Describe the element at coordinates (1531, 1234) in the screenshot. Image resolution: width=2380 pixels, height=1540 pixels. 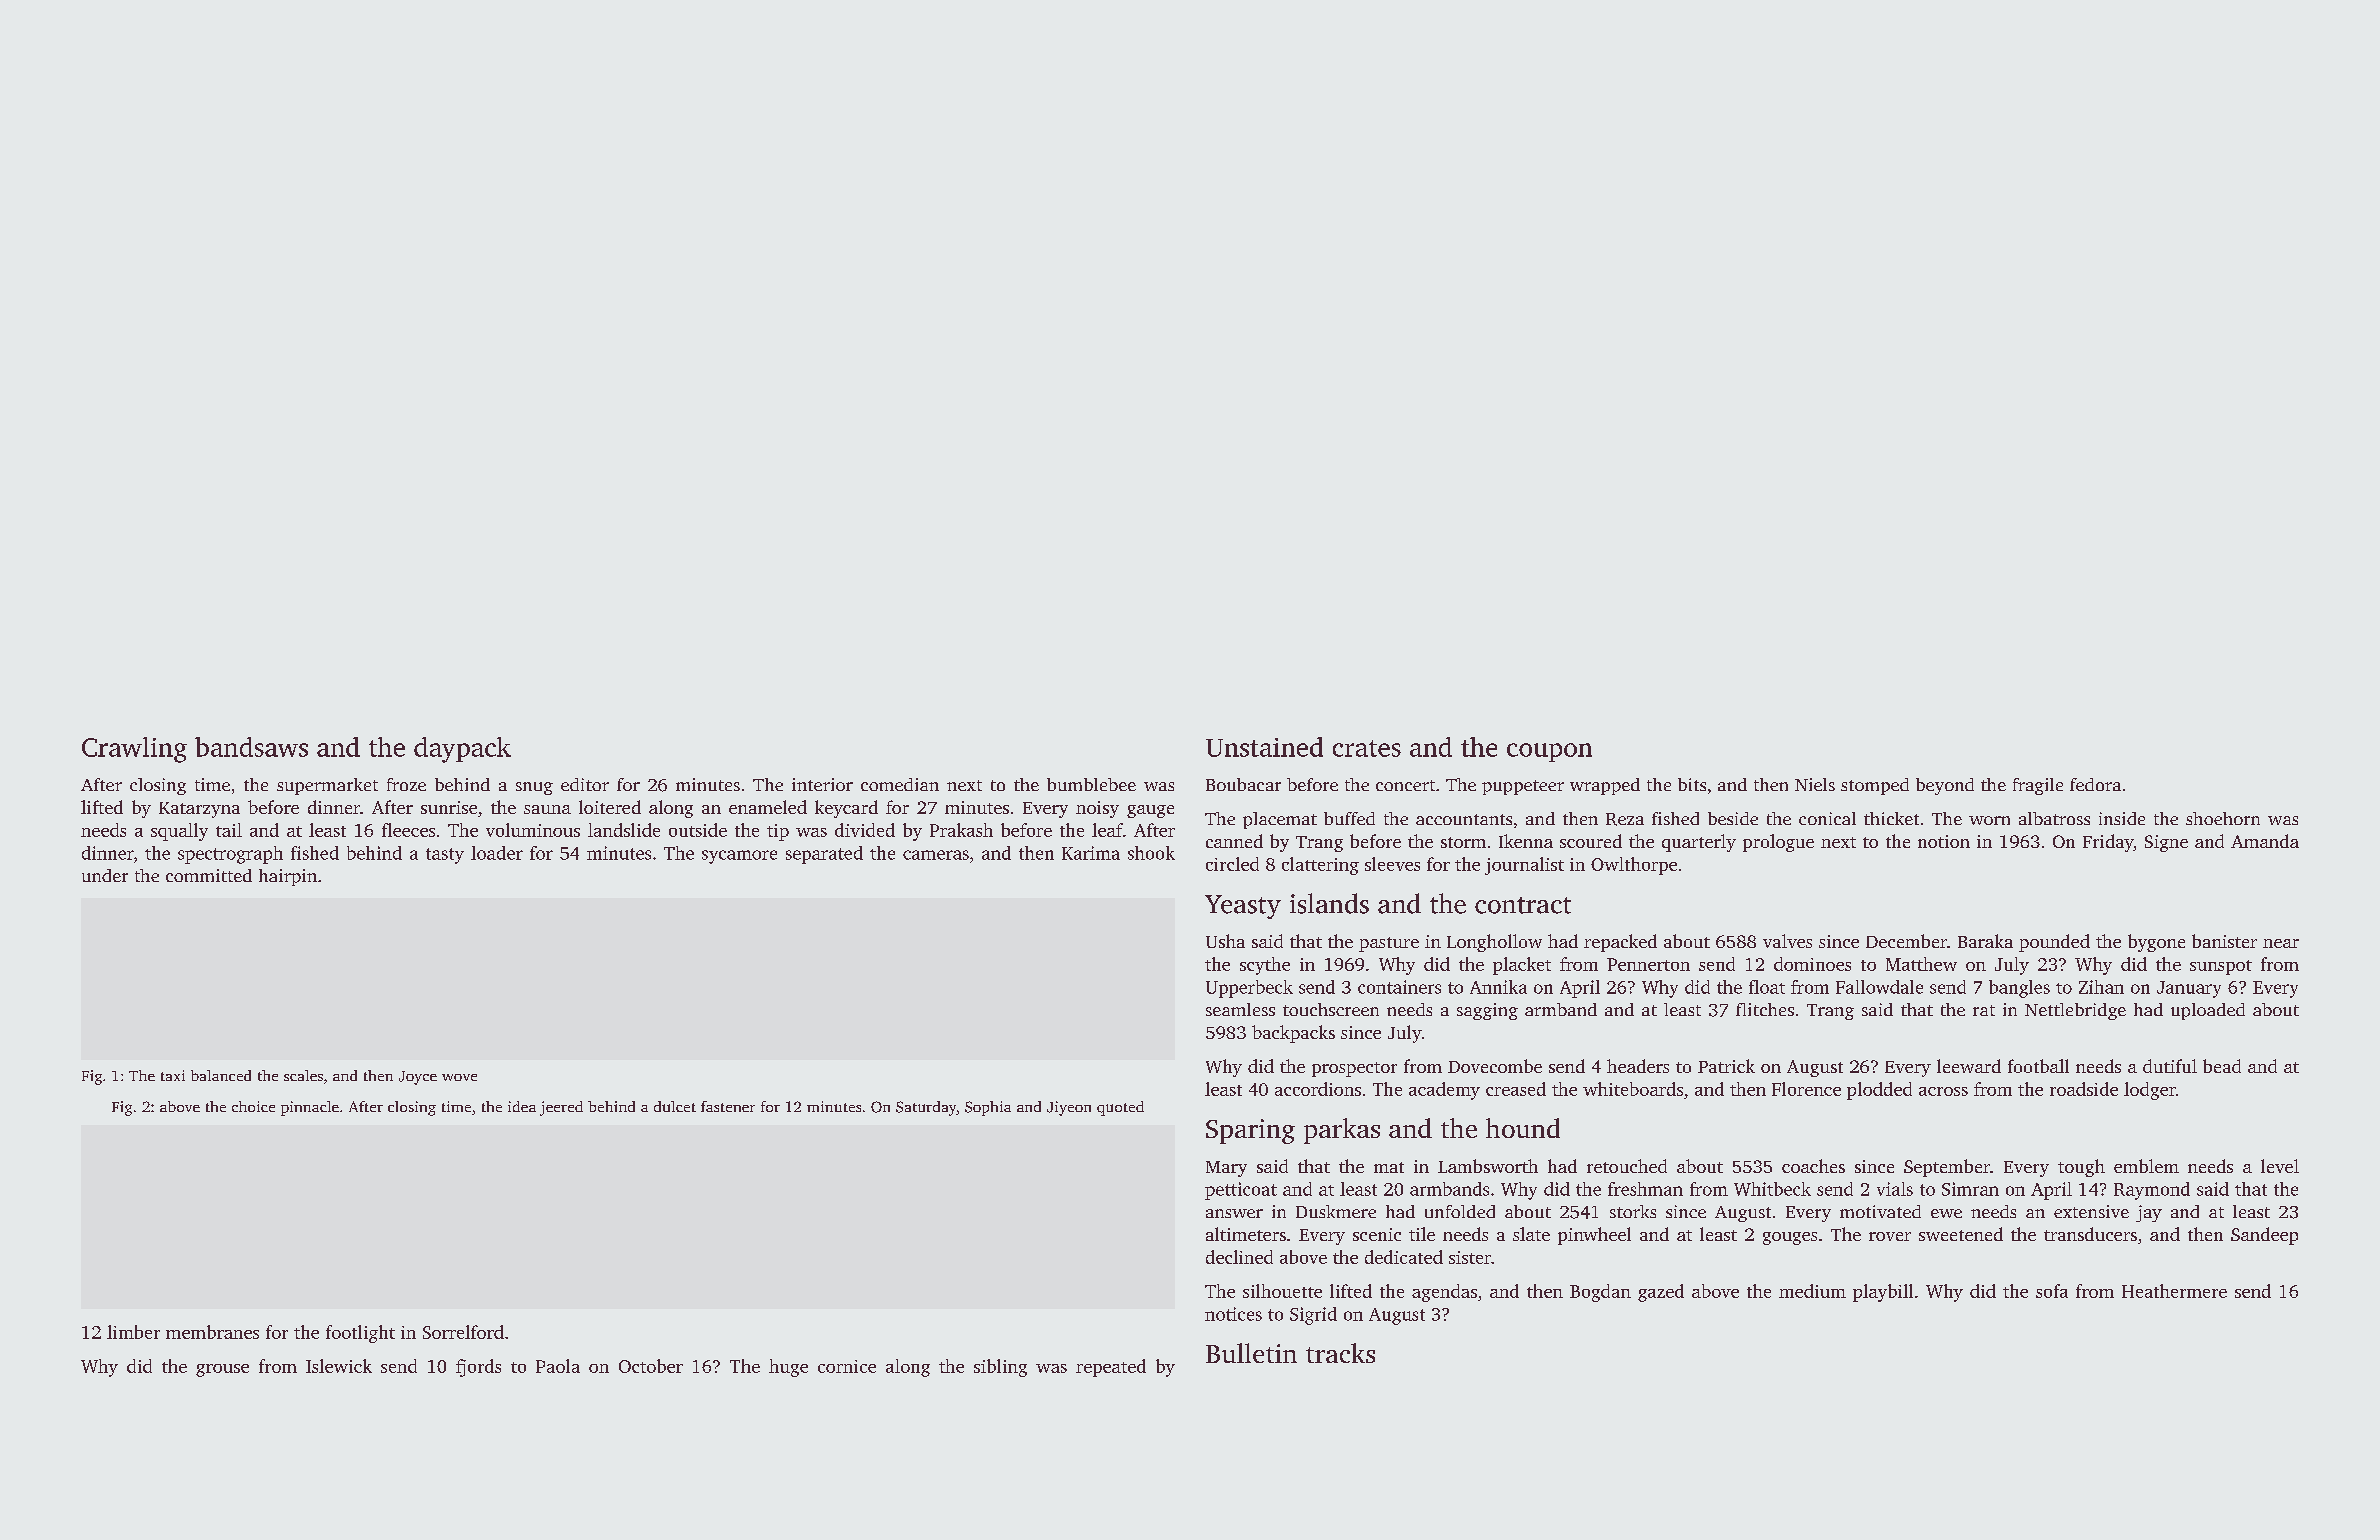
I see `slate` at that location.
